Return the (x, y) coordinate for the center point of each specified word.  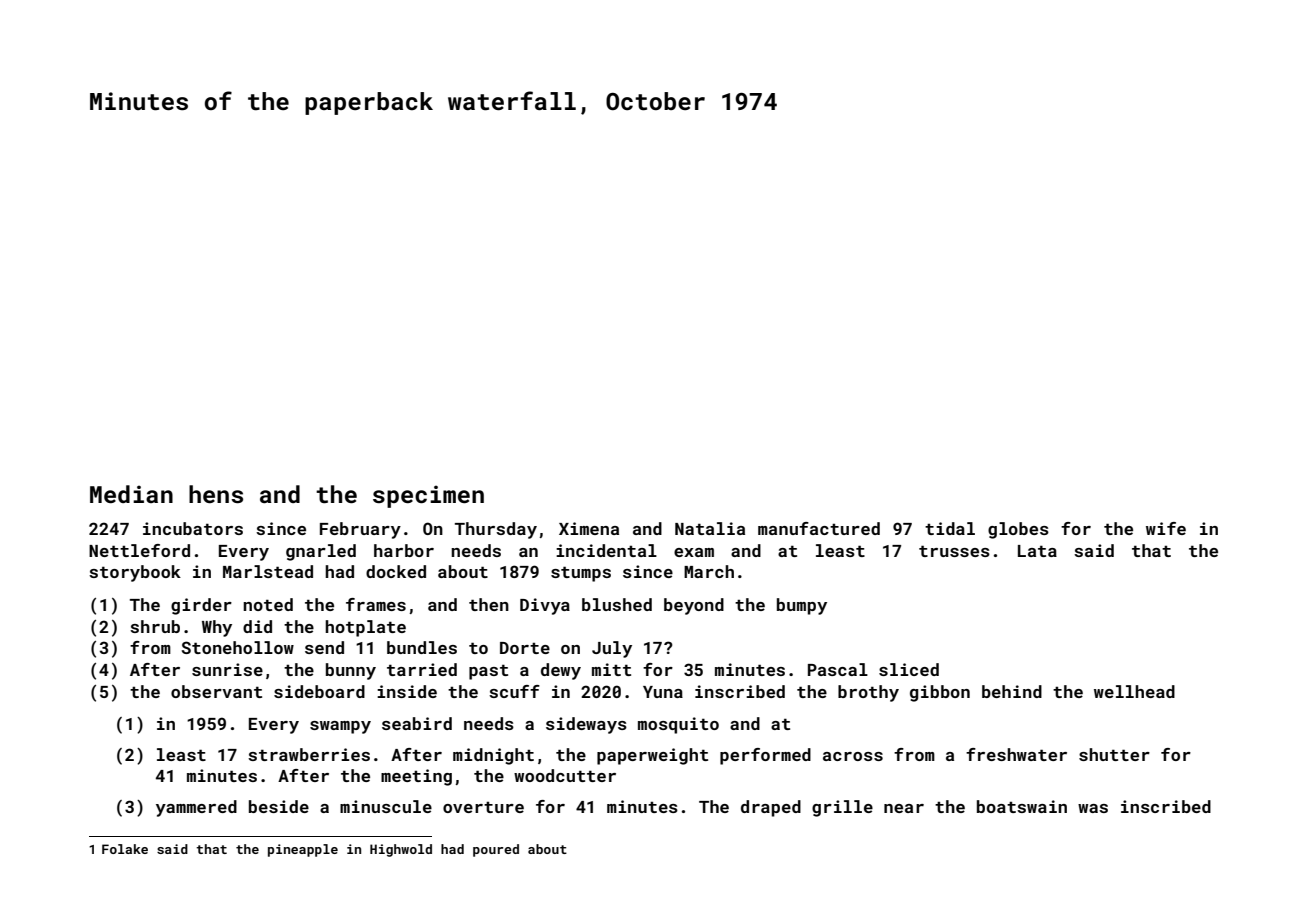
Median (131, 494)
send (324, 647)
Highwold (401, 850)
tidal (950, 528)
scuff (514, 691)
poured (496, 850)
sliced (909, 669)
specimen (428, 496)
